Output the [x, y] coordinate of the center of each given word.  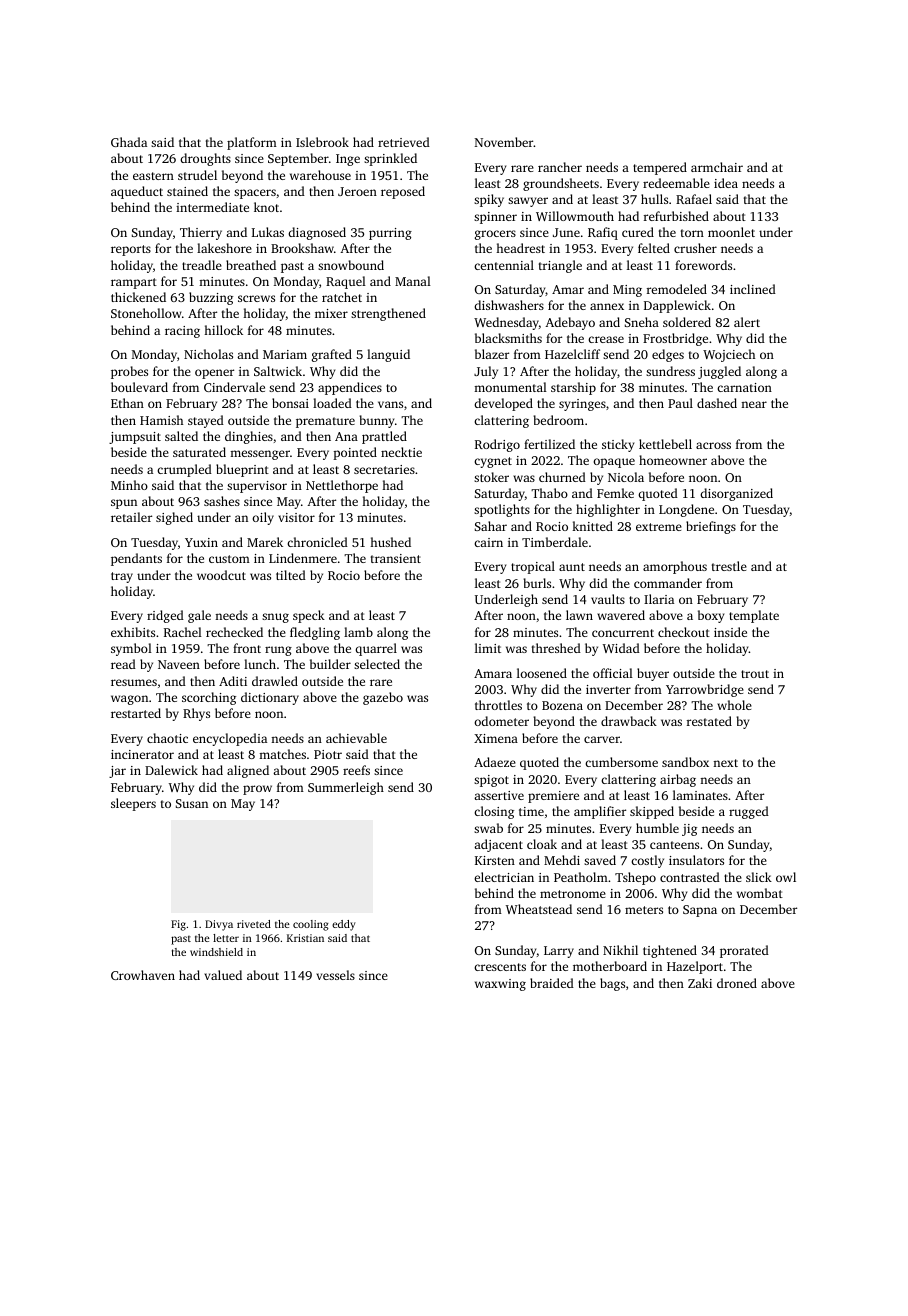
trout [755, 674]
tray [122, 577]
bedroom [558, 420]
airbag [678, 780]
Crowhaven [143, 975]
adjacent [498, 845]
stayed [206, 421]
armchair [717, 167]
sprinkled [390, 159]
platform [252, 143]
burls [537, 583]
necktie [401, 452]
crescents [500, 967]
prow [257, 790]
